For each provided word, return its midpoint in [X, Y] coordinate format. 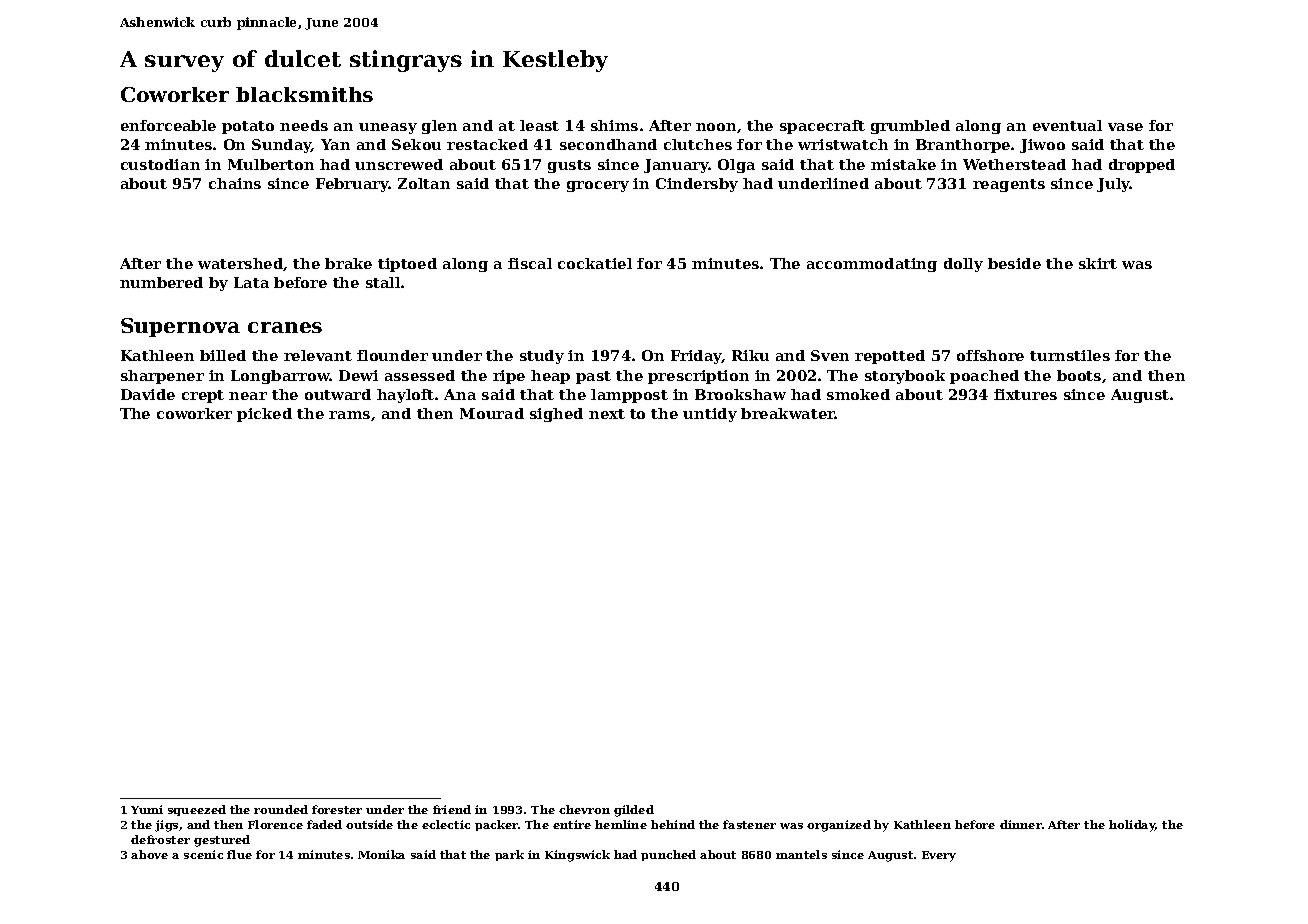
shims [614, 125]
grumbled [910, 127]
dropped [1142, 166]
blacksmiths [304, 94]
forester [337, 809]
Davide [148, 394]
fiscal [530, 263]
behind [673, 824]
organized [839, 826]
